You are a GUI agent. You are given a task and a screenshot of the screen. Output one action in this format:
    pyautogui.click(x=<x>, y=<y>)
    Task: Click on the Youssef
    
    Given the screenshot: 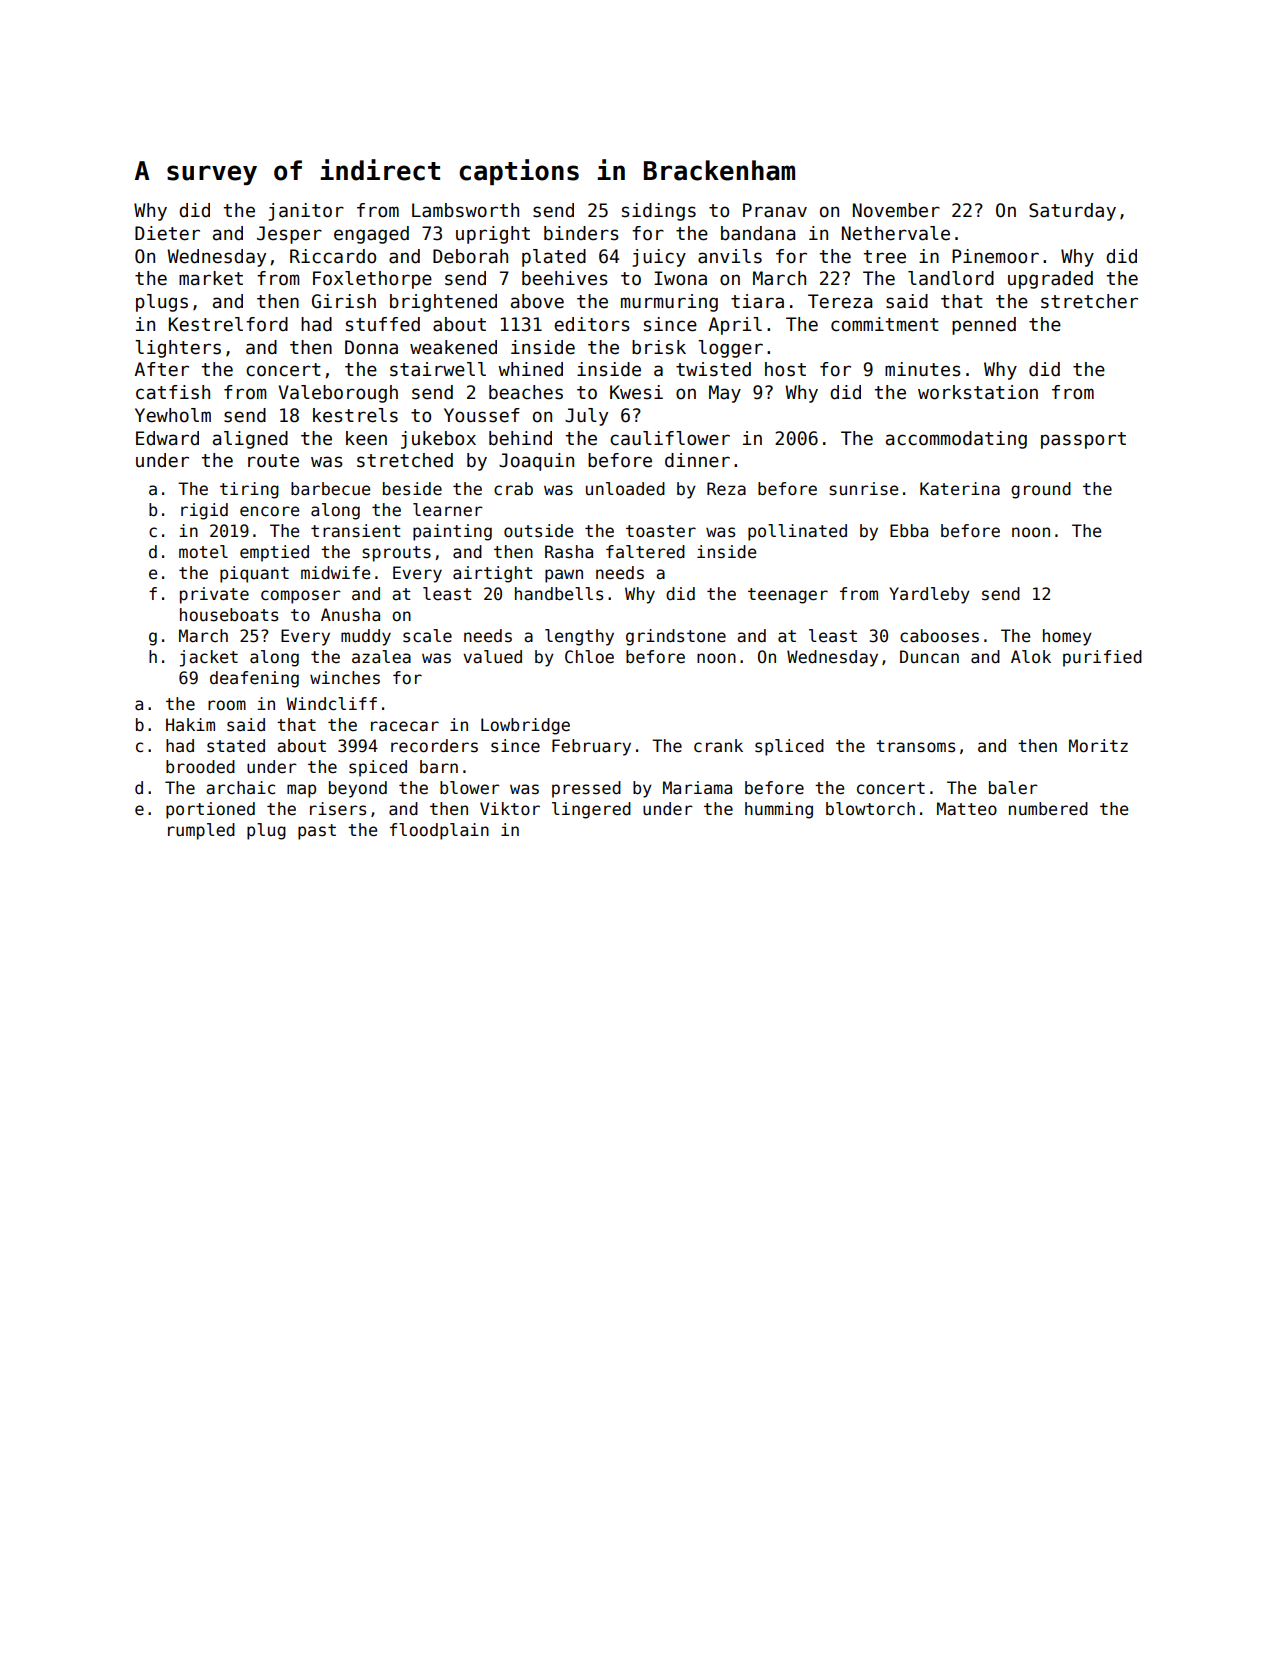 What is the action you would take?
    pyautogui.click(x=482, y=415)
